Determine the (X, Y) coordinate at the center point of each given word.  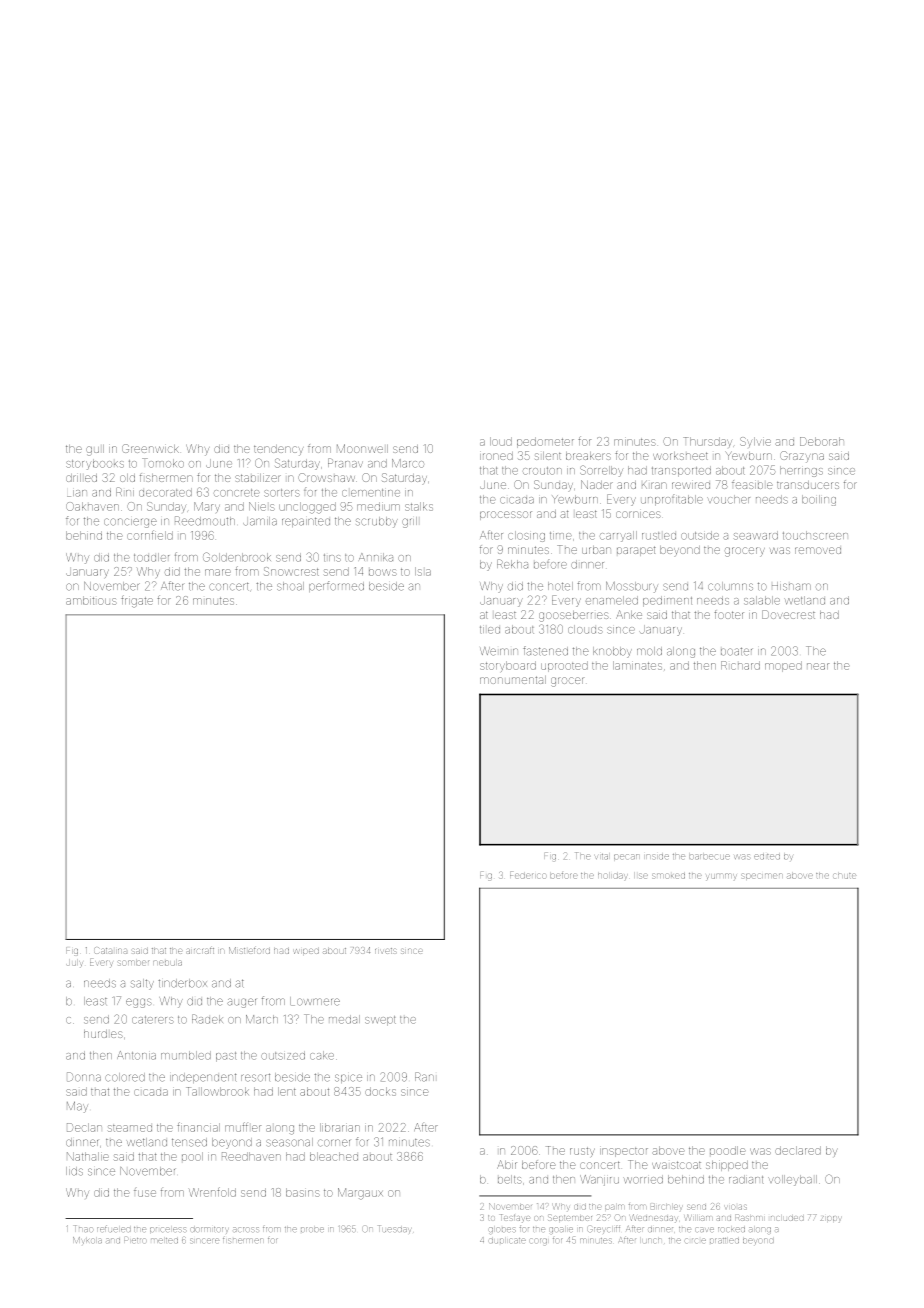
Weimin (499, 651)
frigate (137, 601)
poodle (728, 1150)
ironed (496, 456)
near (818, 666)
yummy (721, 876)
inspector (624, 1152)
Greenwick (150, 448)
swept (380, 1021)
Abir (507, 1164)
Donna (84, 1077)
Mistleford (249, 950)
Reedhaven (251, 1156)
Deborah (822, 441)
